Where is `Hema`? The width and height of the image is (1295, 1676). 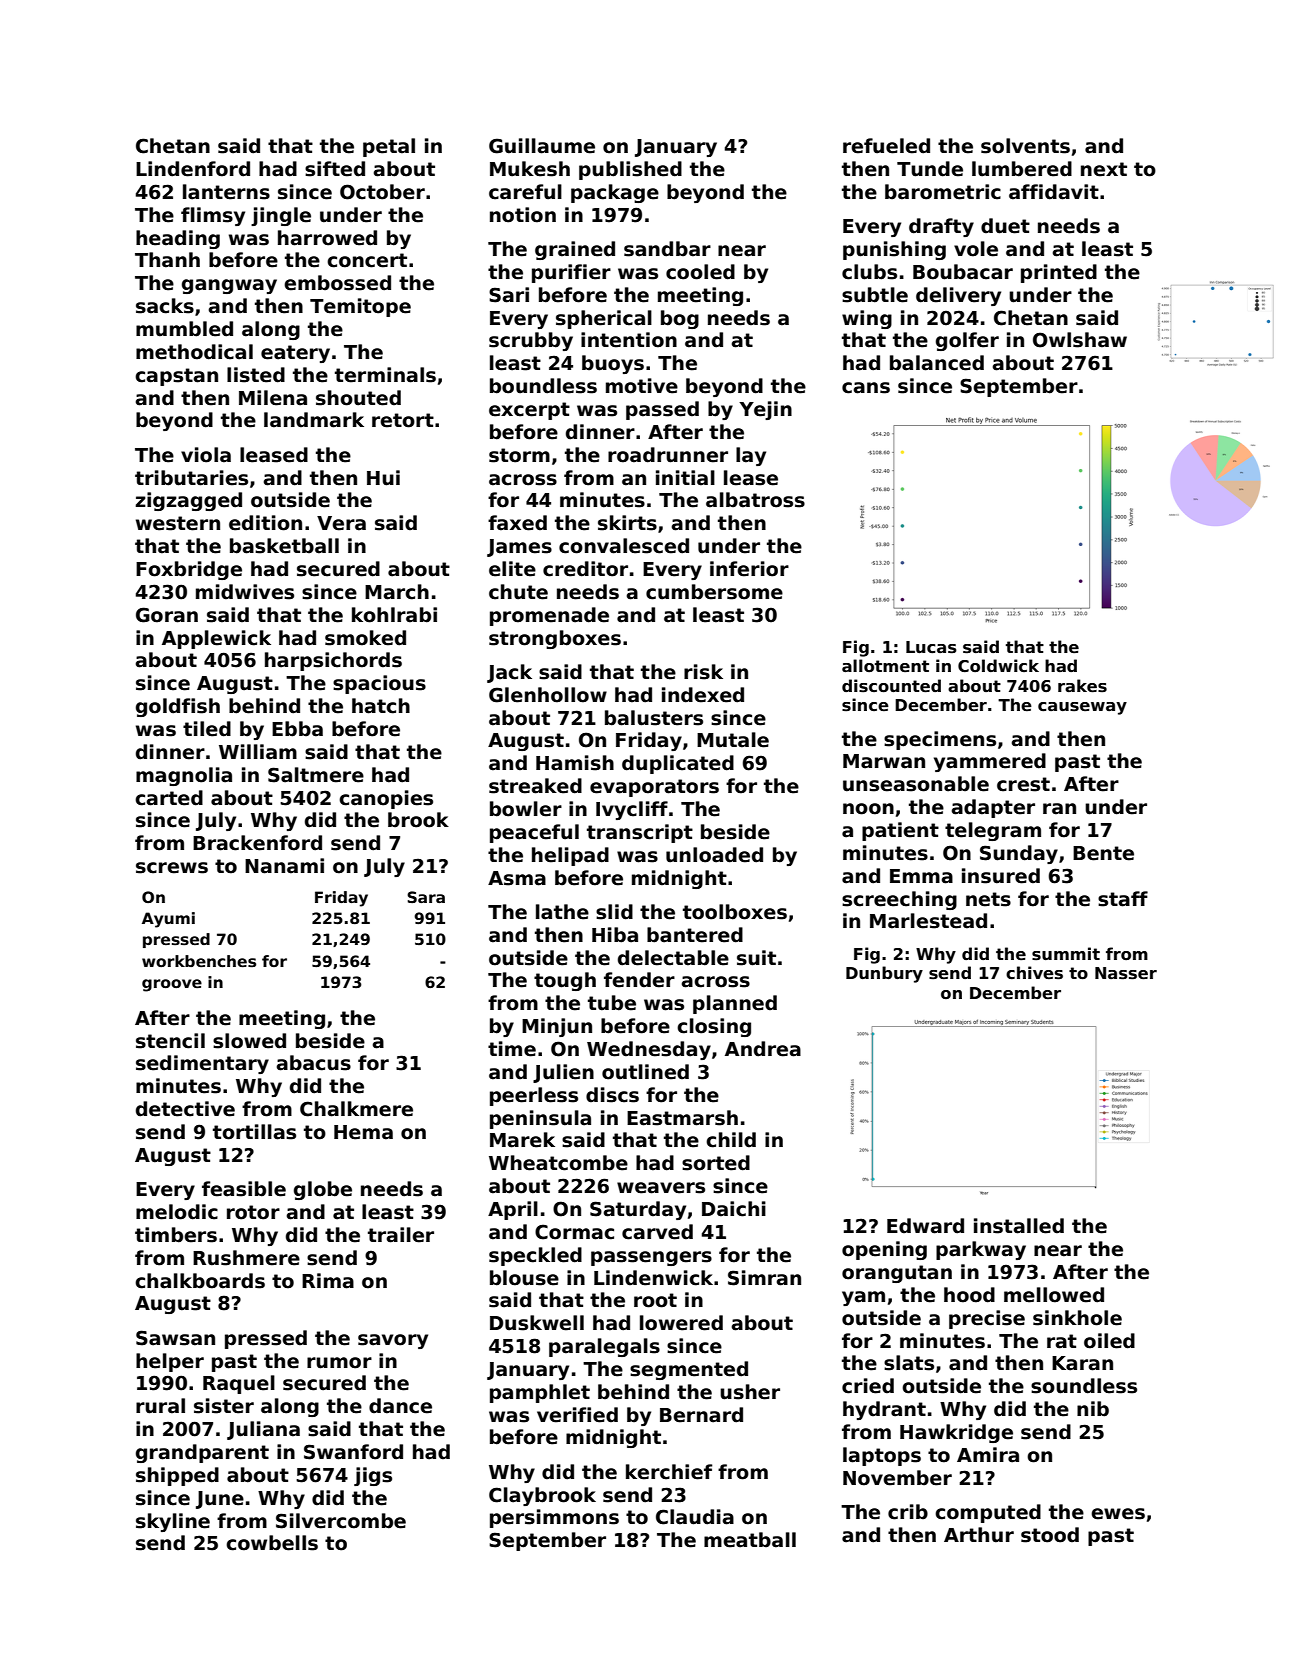
Hema is located at coordinates (363, 1132).
